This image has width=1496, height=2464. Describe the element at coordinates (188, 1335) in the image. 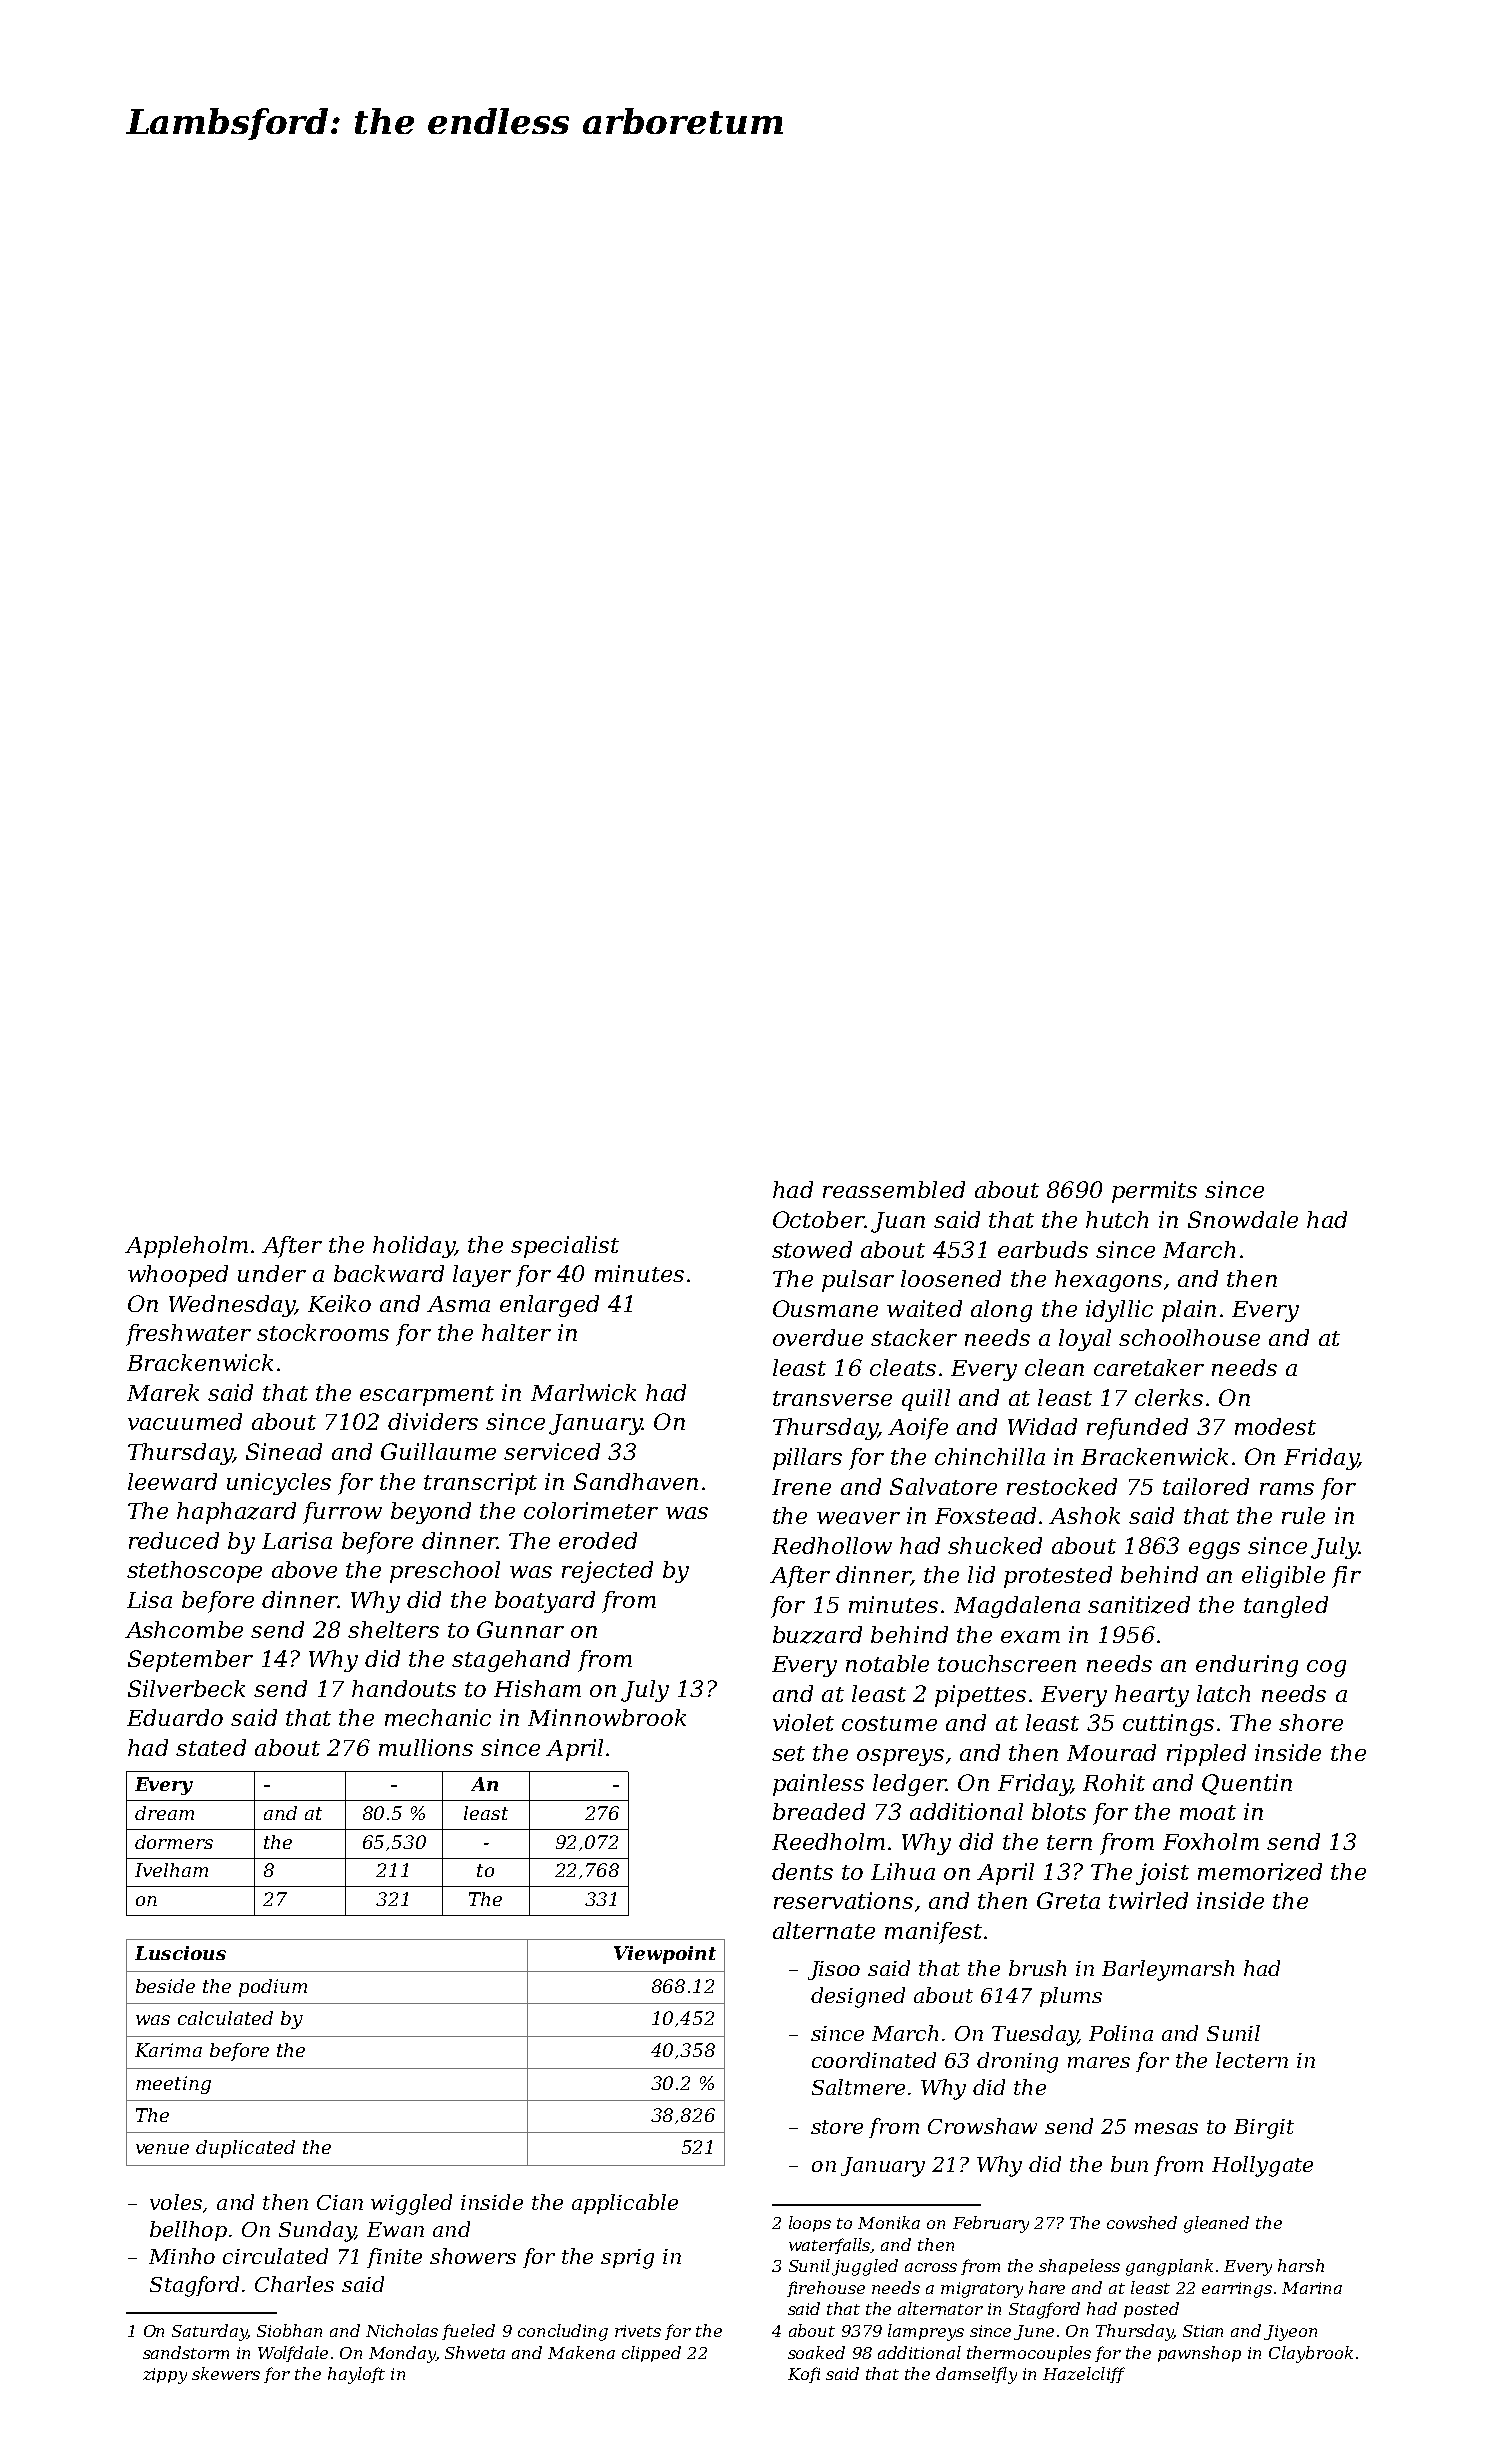

I see `freshwater` at that location.
